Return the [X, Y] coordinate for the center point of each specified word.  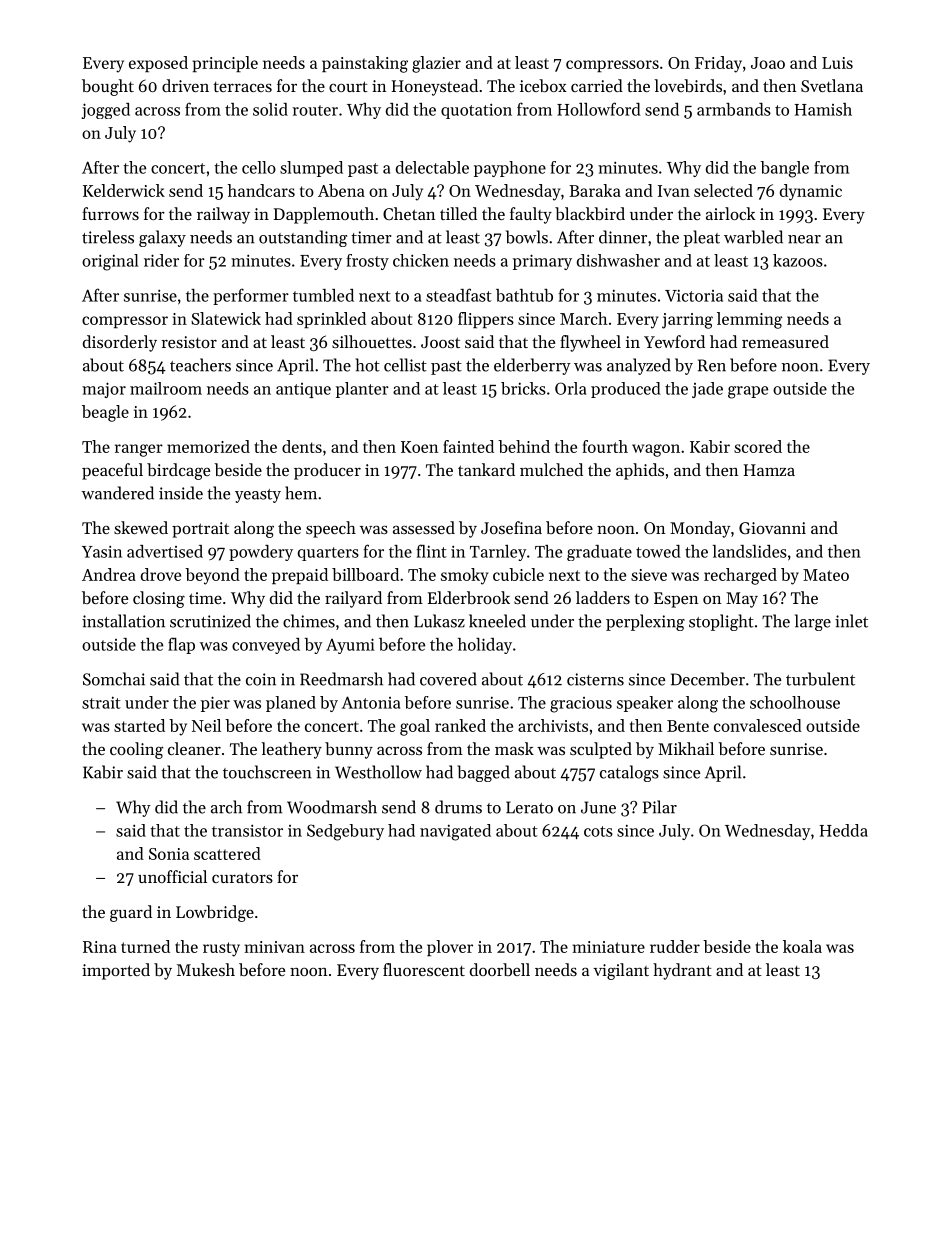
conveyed [266, 646]
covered [448, 679]
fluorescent [424, 969]
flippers [486, 320]
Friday [718, 64]
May [742, 600]
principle [225, 64]
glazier [436, 64]
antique [303, 390]
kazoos [798, 260]
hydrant [682, 971]
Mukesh [206, 969]
